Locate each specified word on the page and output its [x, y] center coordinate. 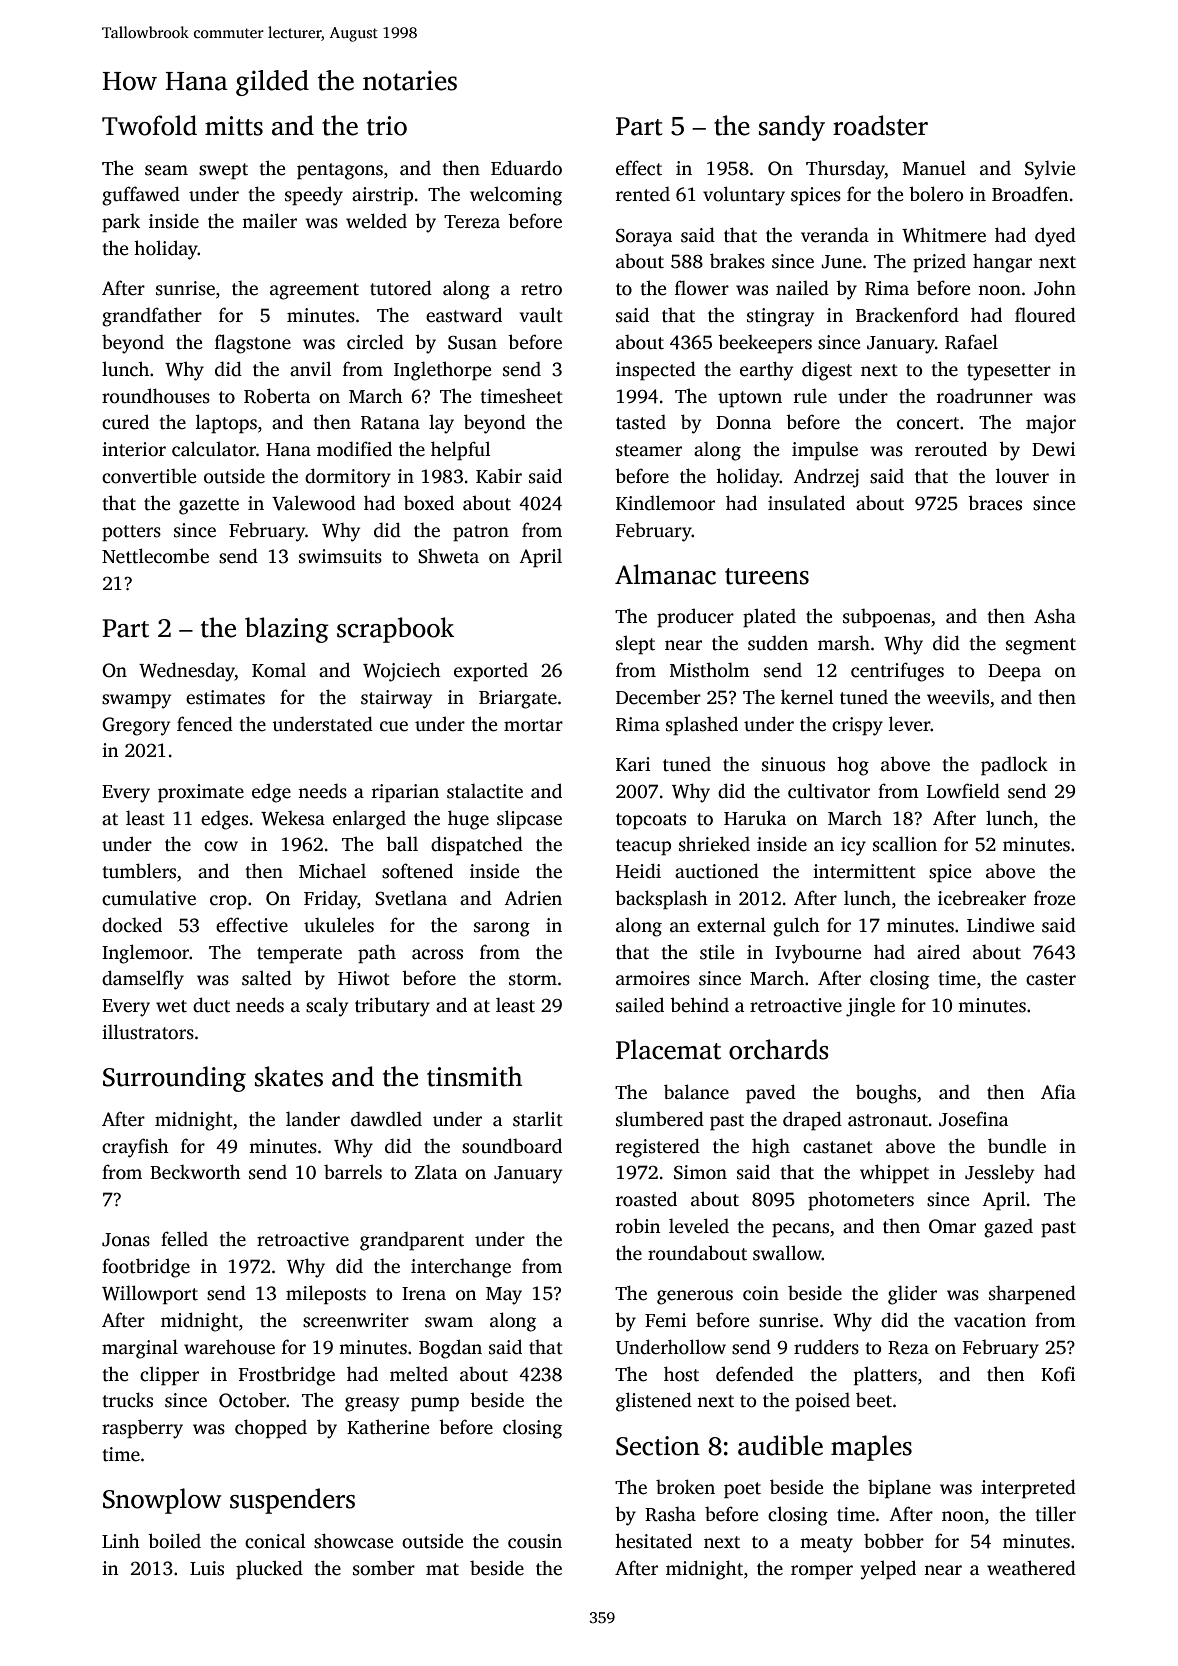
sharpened [1032, 1295]
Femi [665, 1320]
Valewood [314, 503]
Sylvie [1050, 170]
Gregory [136, 726]
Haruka [755, 818]
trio [387, 126]
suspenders [292, 1501]
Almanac [665, 574]
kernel [807, 697]
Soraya [644, 238]
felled [184, 1239]
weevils [958, 697]
